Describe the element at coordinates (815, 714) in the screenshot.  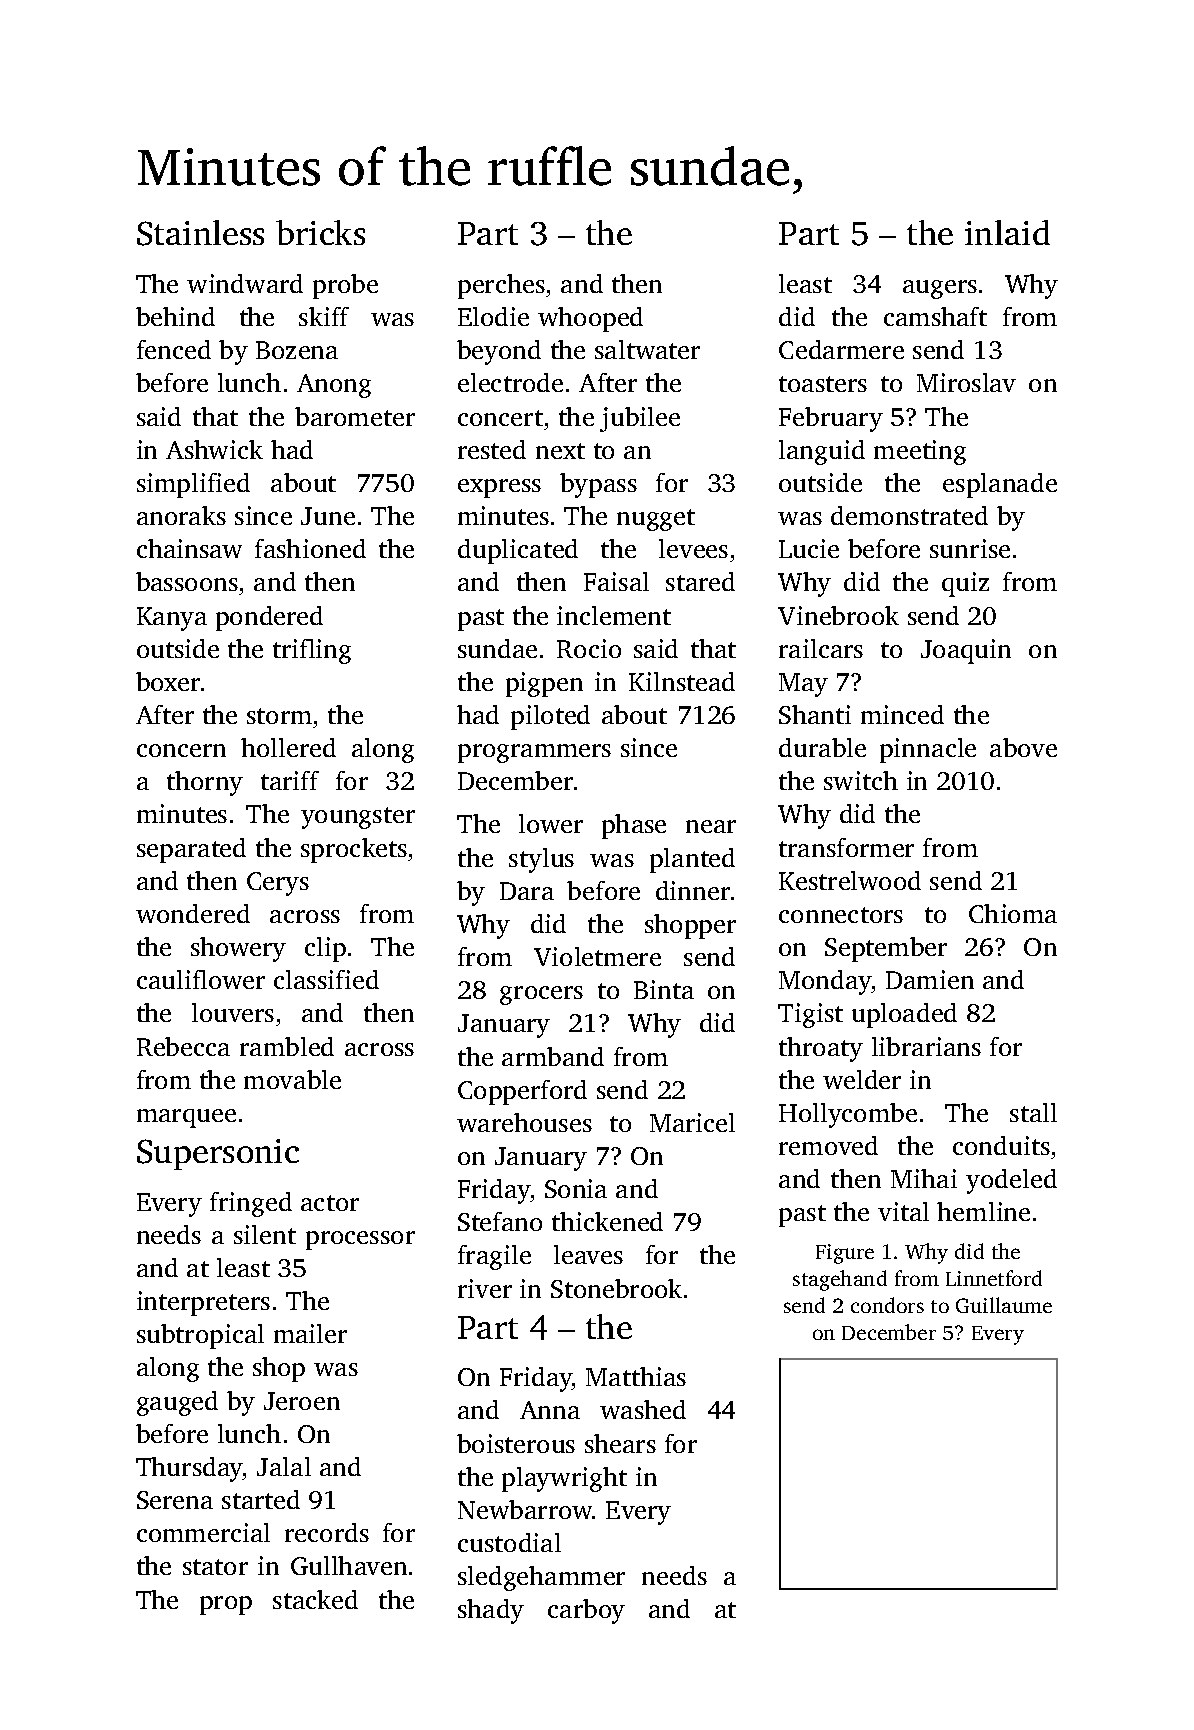
I see `Shanti` at that location.
